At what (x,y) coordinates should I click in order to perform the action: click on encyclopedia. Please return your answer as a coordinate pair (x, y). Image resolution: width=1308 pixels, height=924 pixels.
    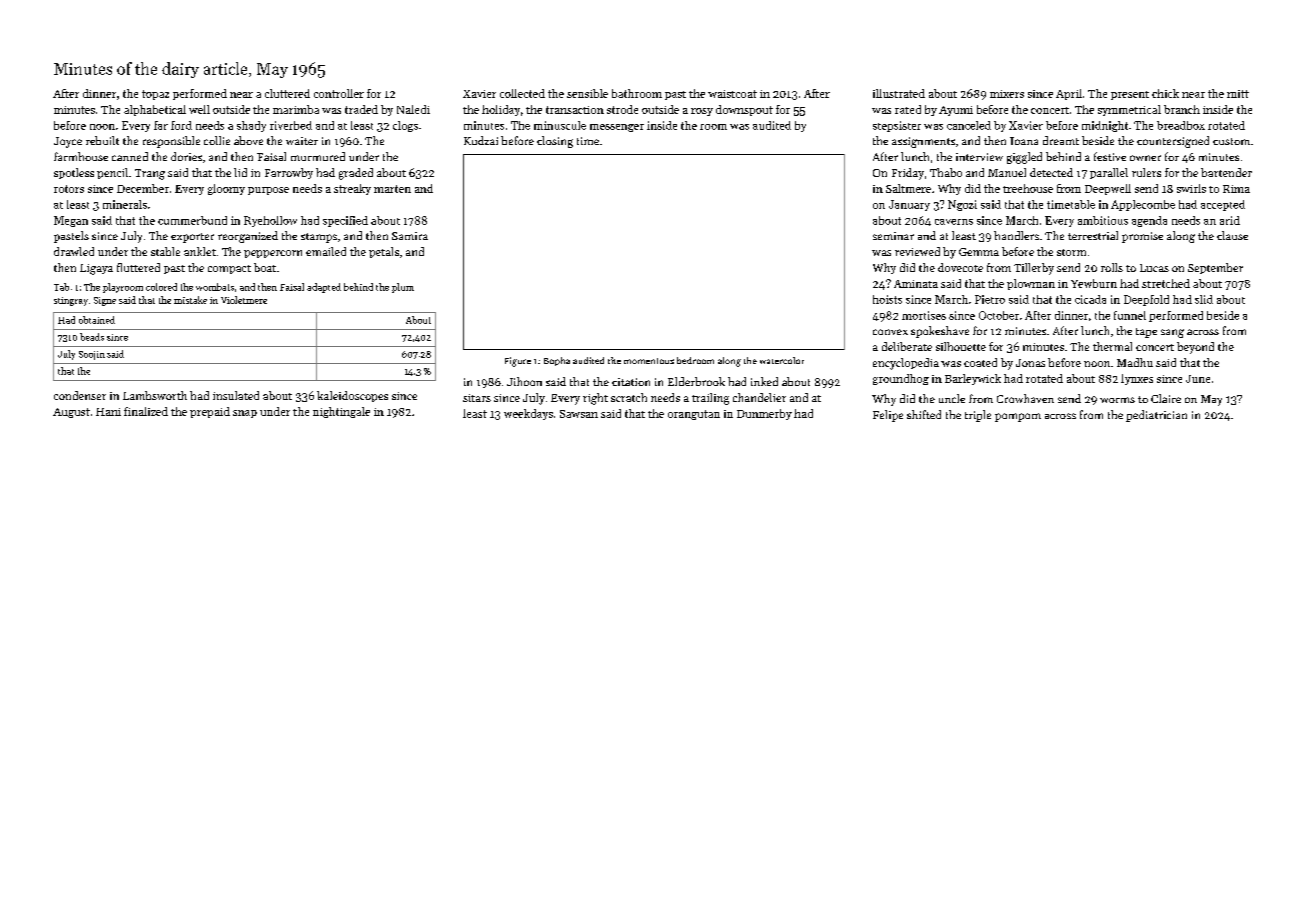
    Looking at the image, I should click on (906, 364).
